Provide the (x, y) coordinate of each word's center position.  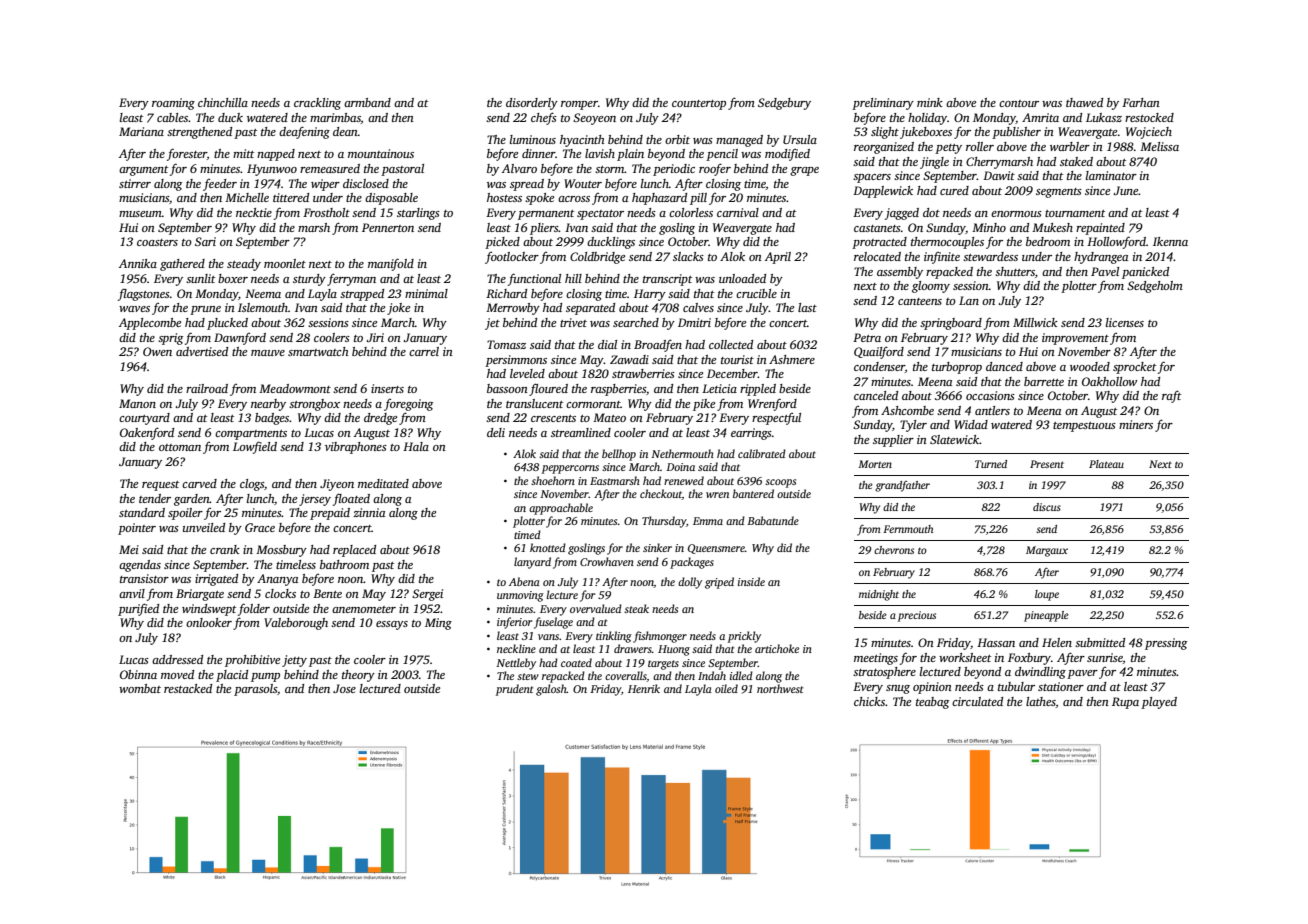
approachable (561, 509)
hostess (504, 197)
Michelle (247, 197)
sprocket (1134, 368)
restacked (188, 688)
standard (142, 512)
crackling (317, 104)
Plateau (1106, 464)
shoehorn (553, 480)
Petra (867, 337)
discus (1047, 507)
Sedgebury (784, 104)
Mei (129, 549)
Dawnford (240, 339)
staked (1076, 161)
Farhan (1141, 102)
